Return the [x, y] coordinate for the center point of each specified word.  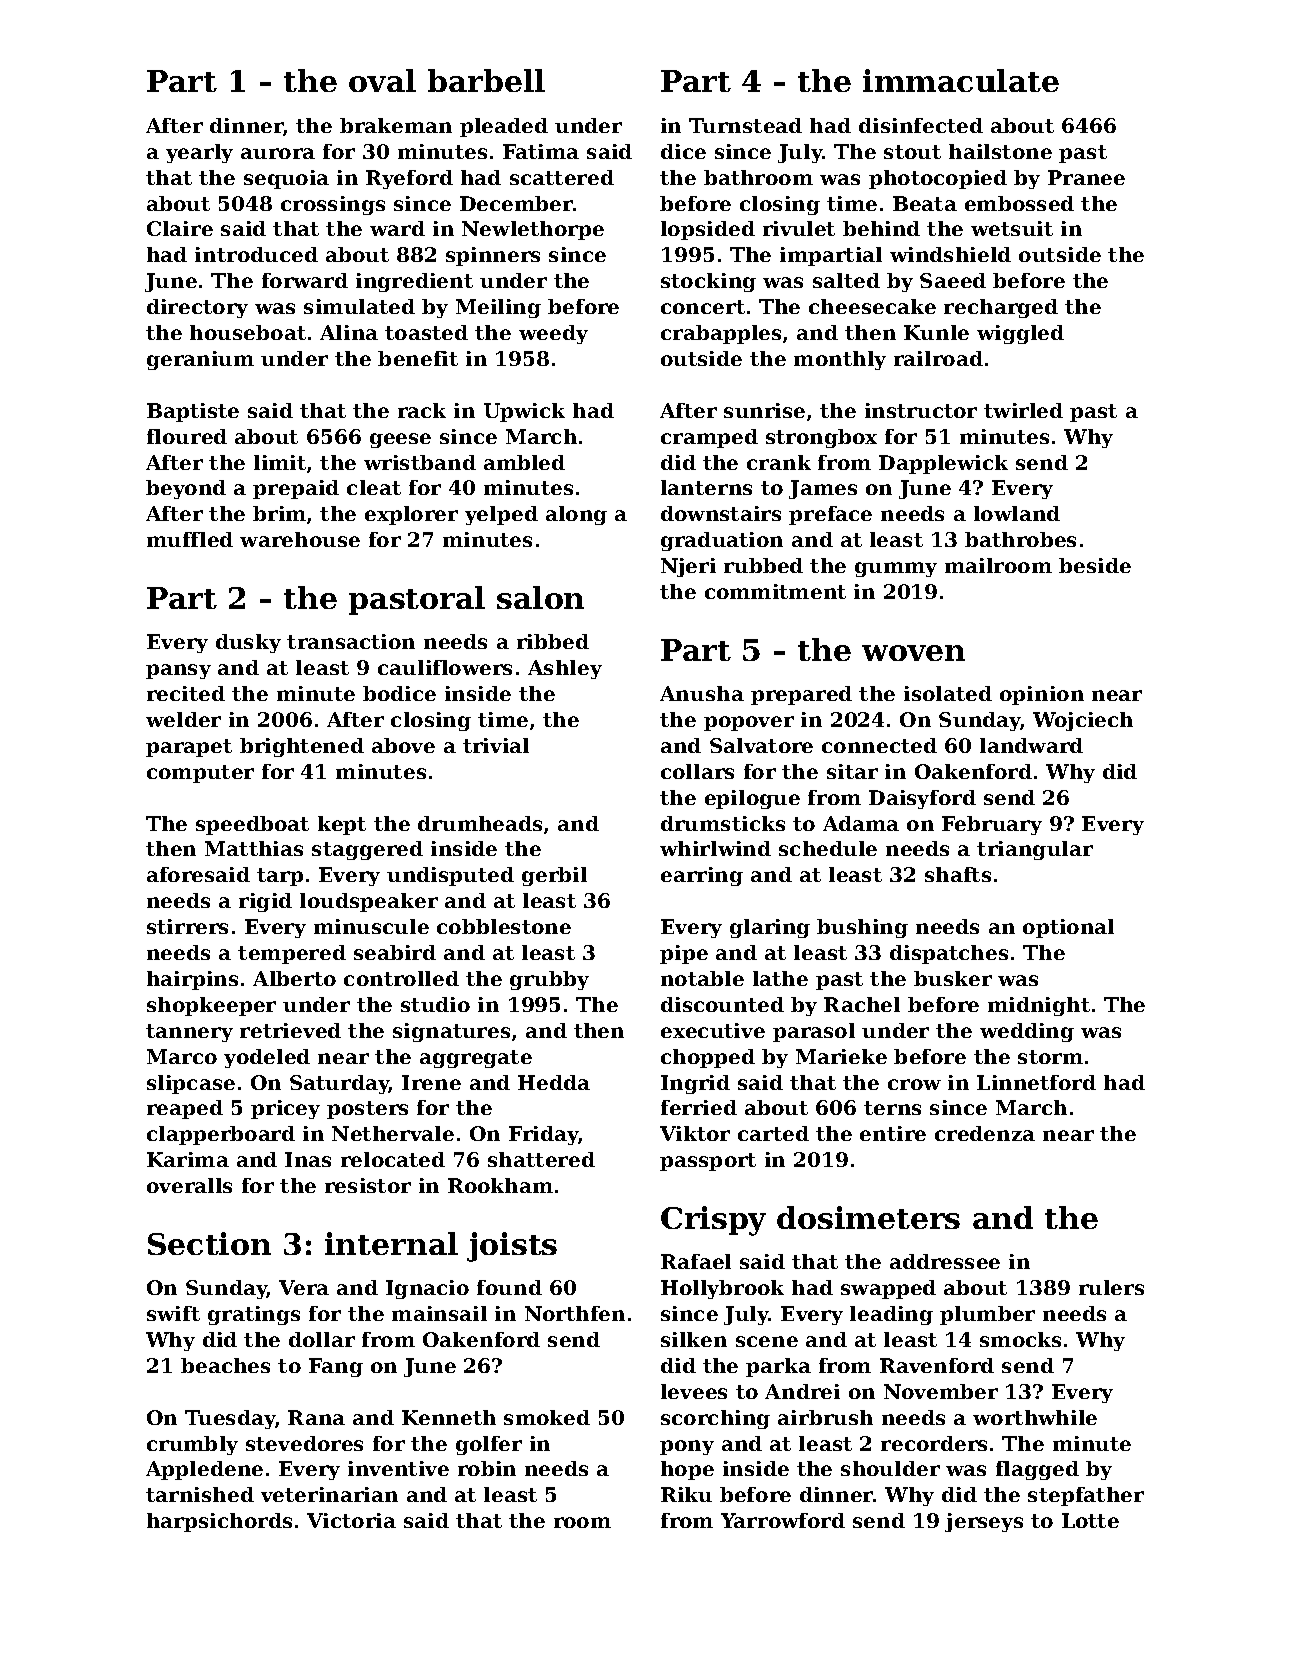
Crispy [713, 1221]
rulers [1111, 1287]
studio [435, 1004]
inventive [398, 1468]
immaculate [961, 80]
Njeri [688, 567]
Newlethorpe [533, 230]
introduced [256, 254]
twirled [1023, 410]
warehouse [300, 539]
